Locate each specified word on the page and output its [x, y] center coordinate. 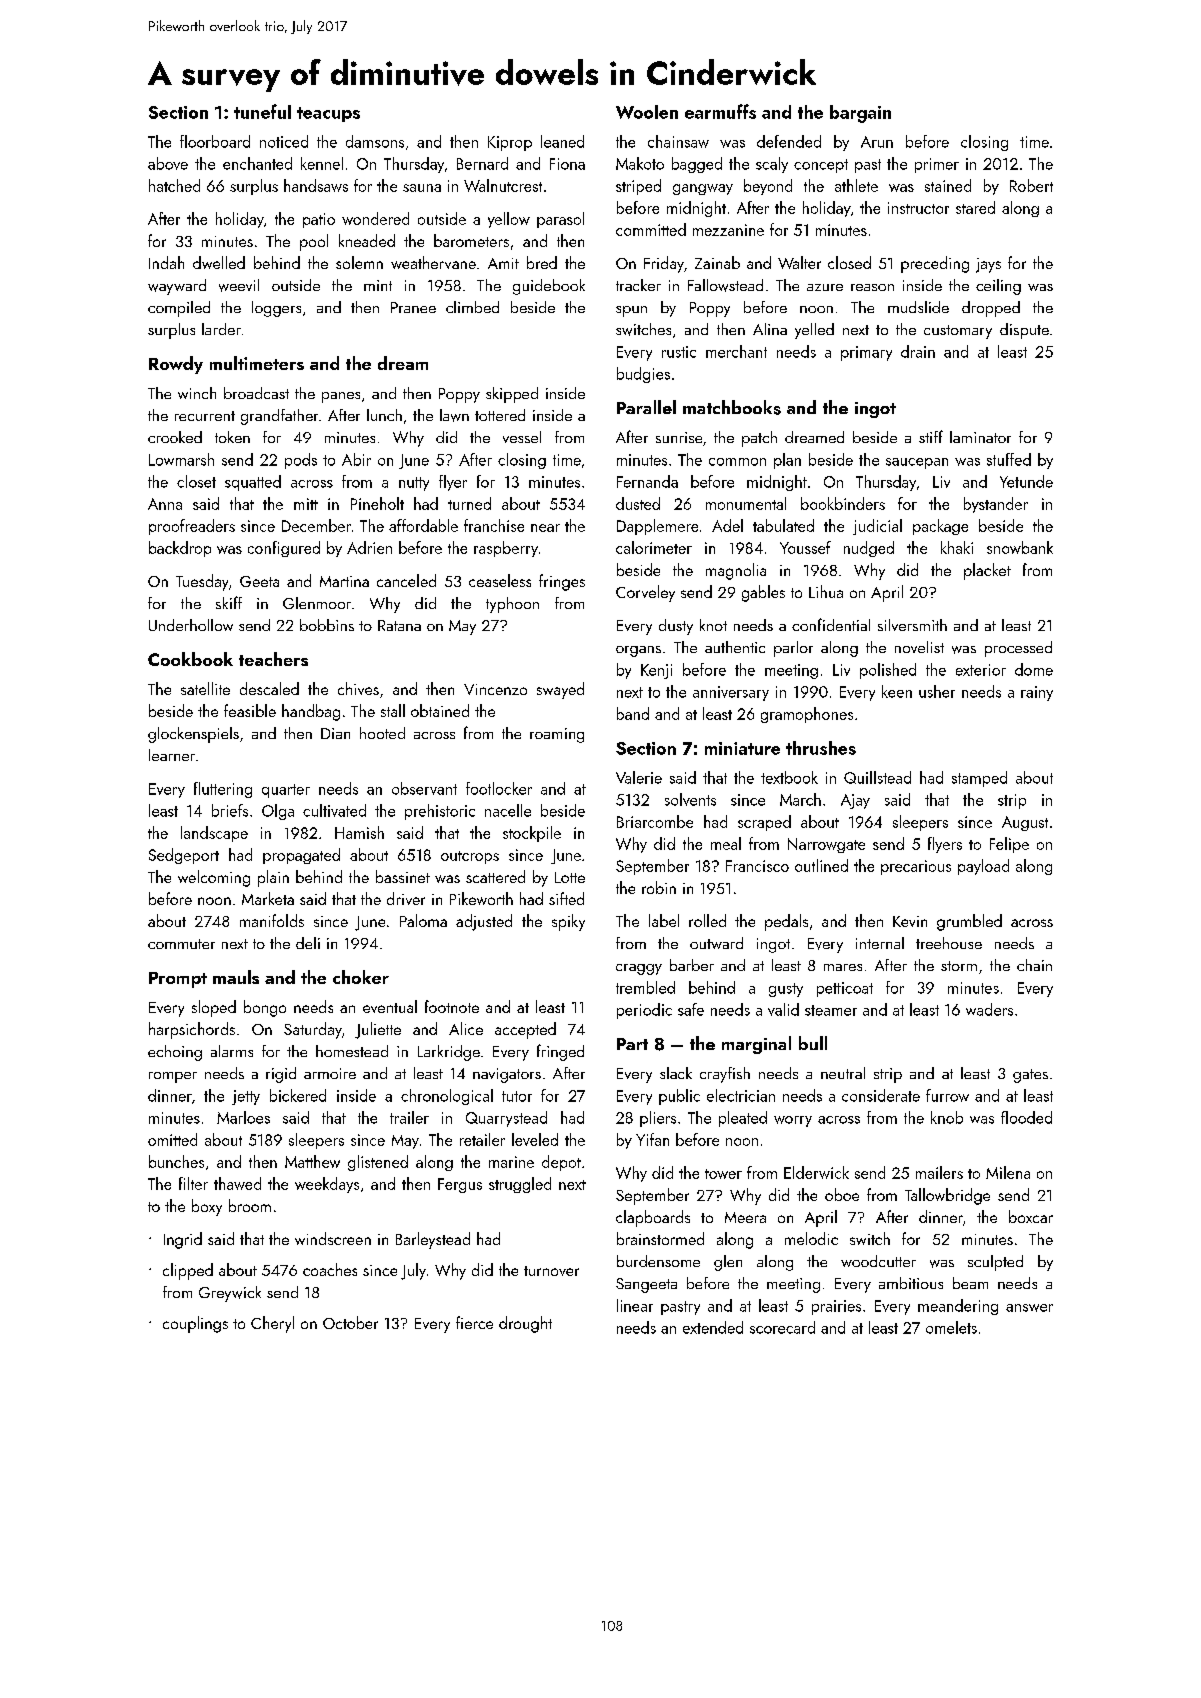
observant [424, 788]
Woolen [647, 112]
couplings [195, 1324]
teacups [328, 114]
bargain [860, 114]
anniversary [731, 693]
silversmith [912, 625]
